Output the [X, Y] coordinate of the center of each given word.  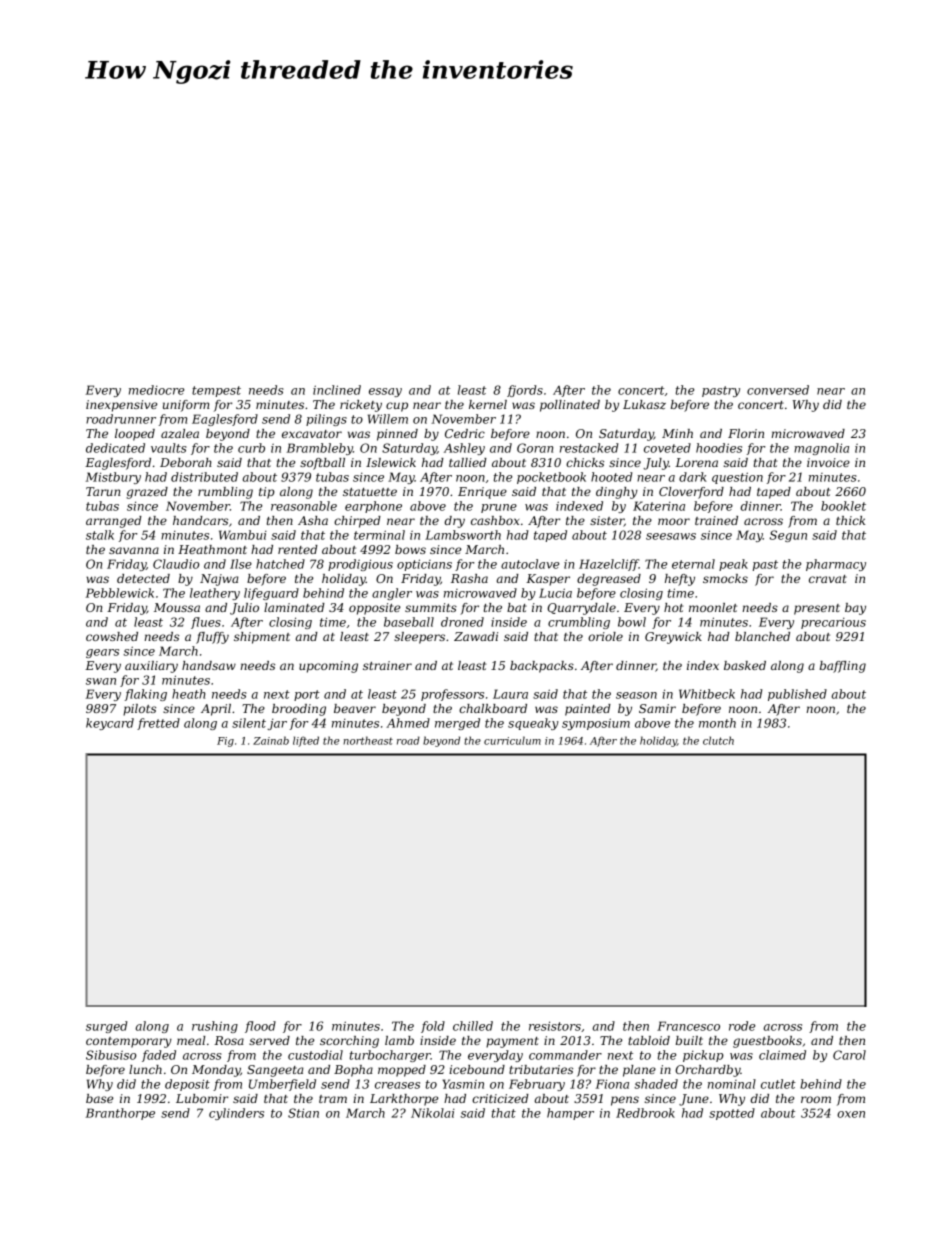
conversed [778, 390]
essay [385, 392]
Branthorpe [120, 1114]
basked [745, 665]
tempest [216, 391]
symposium [596, 724]
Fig [225, 742]
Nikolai [433, 1113]
